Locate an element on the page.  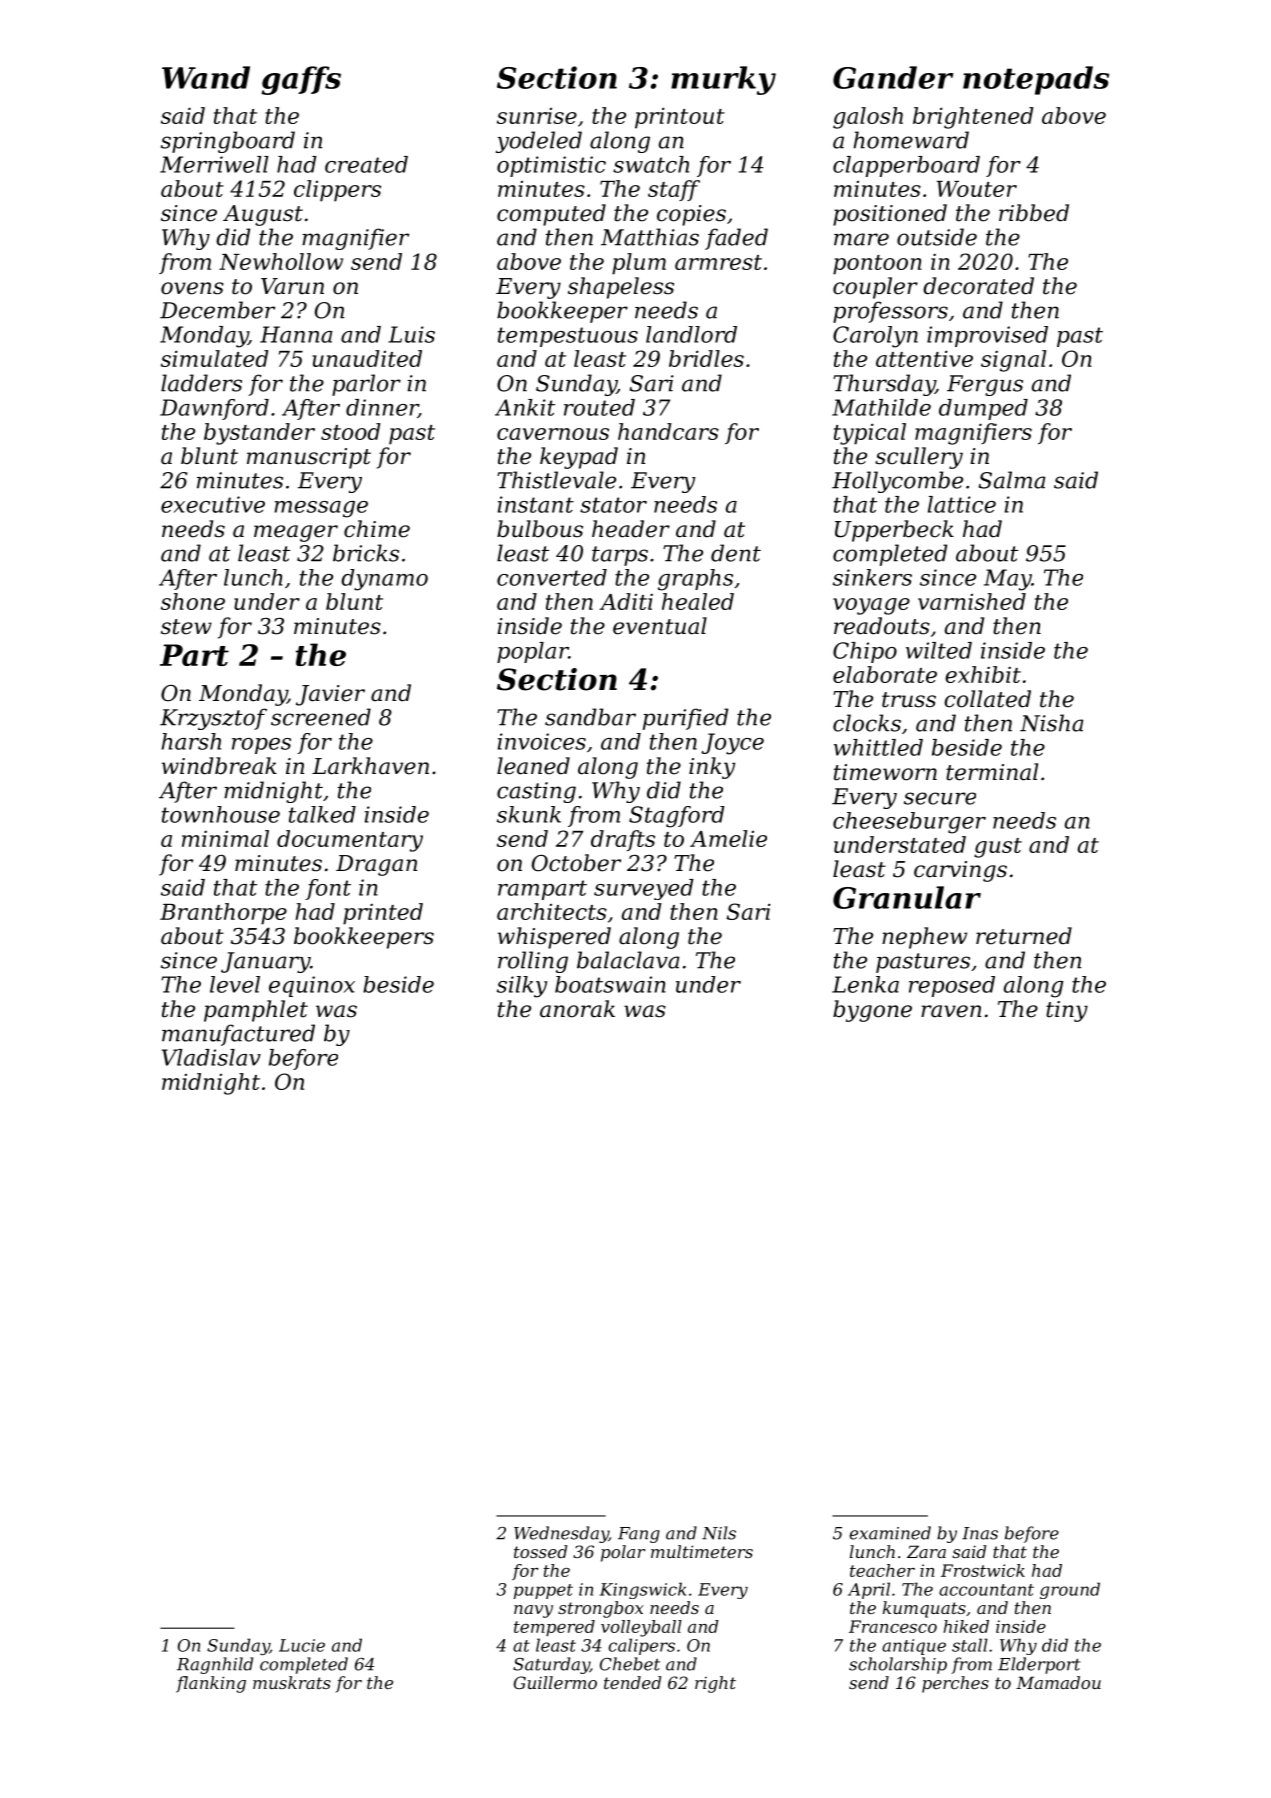
murky is located at coordinates (723, 80).
